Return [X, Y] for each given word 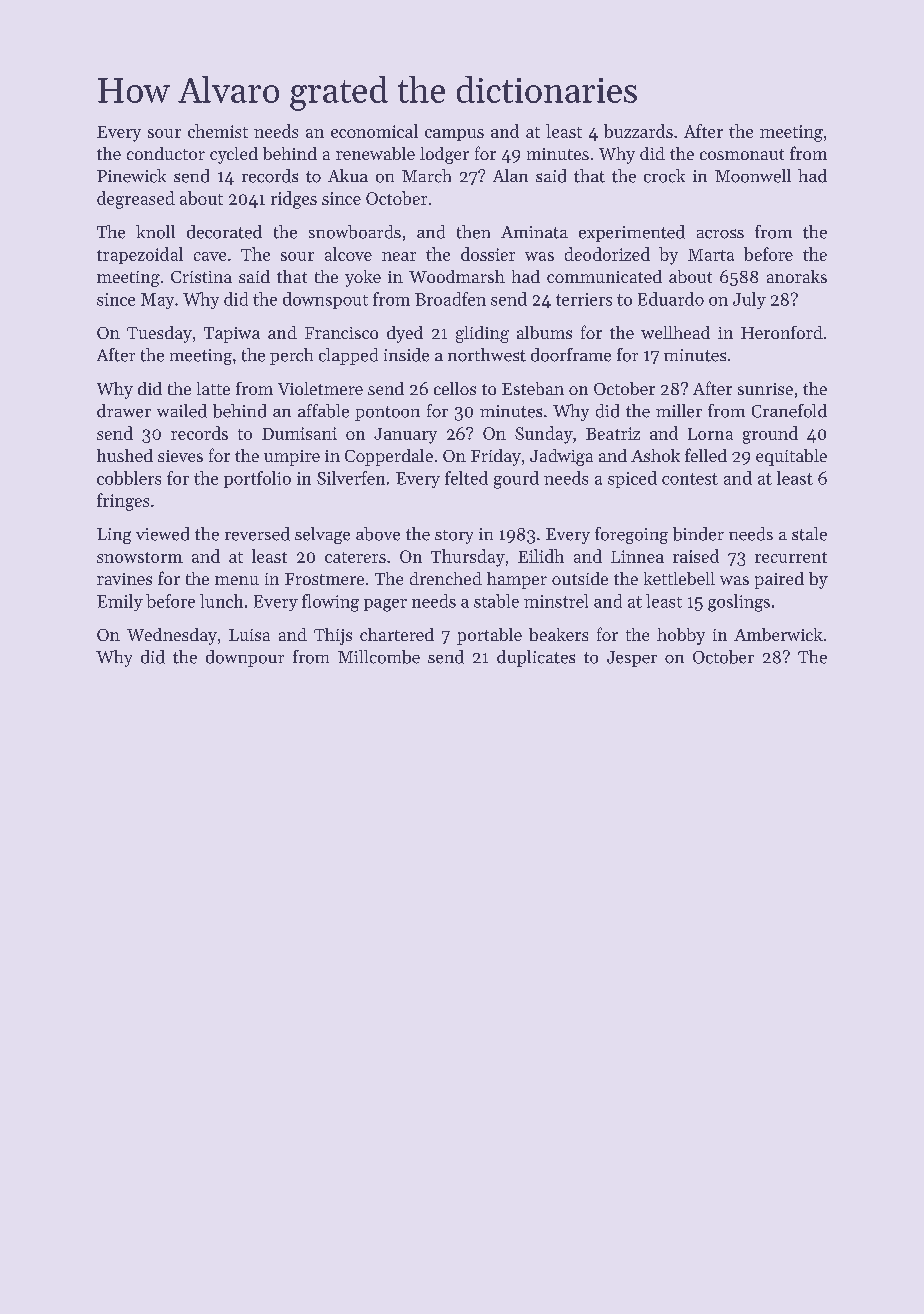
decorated [224, 232]
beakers [558, 634]
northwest [487, 355]
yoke [363, 278]
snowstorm [140, 557]
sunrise [765, 389]
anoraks [797, 276]
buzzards [638, 131]
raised [696, 556]
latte [213, 388]
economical [374, 131]
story [454, 537]
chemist [218, 131]
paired [779, 580]
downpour [245, 658]
